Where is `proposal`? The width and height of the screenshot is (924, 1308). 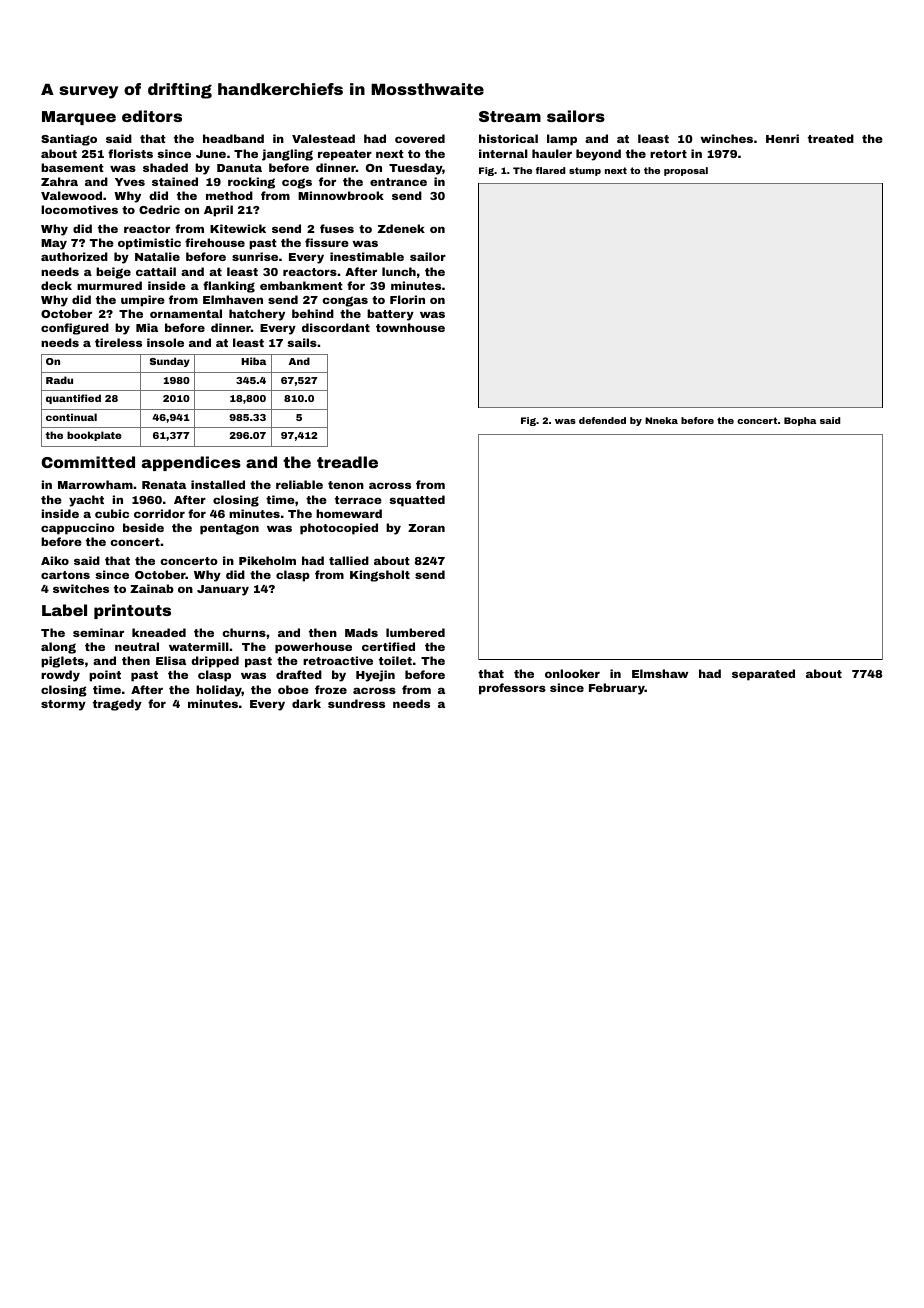
proposal is located at coordinates (686, 171).
